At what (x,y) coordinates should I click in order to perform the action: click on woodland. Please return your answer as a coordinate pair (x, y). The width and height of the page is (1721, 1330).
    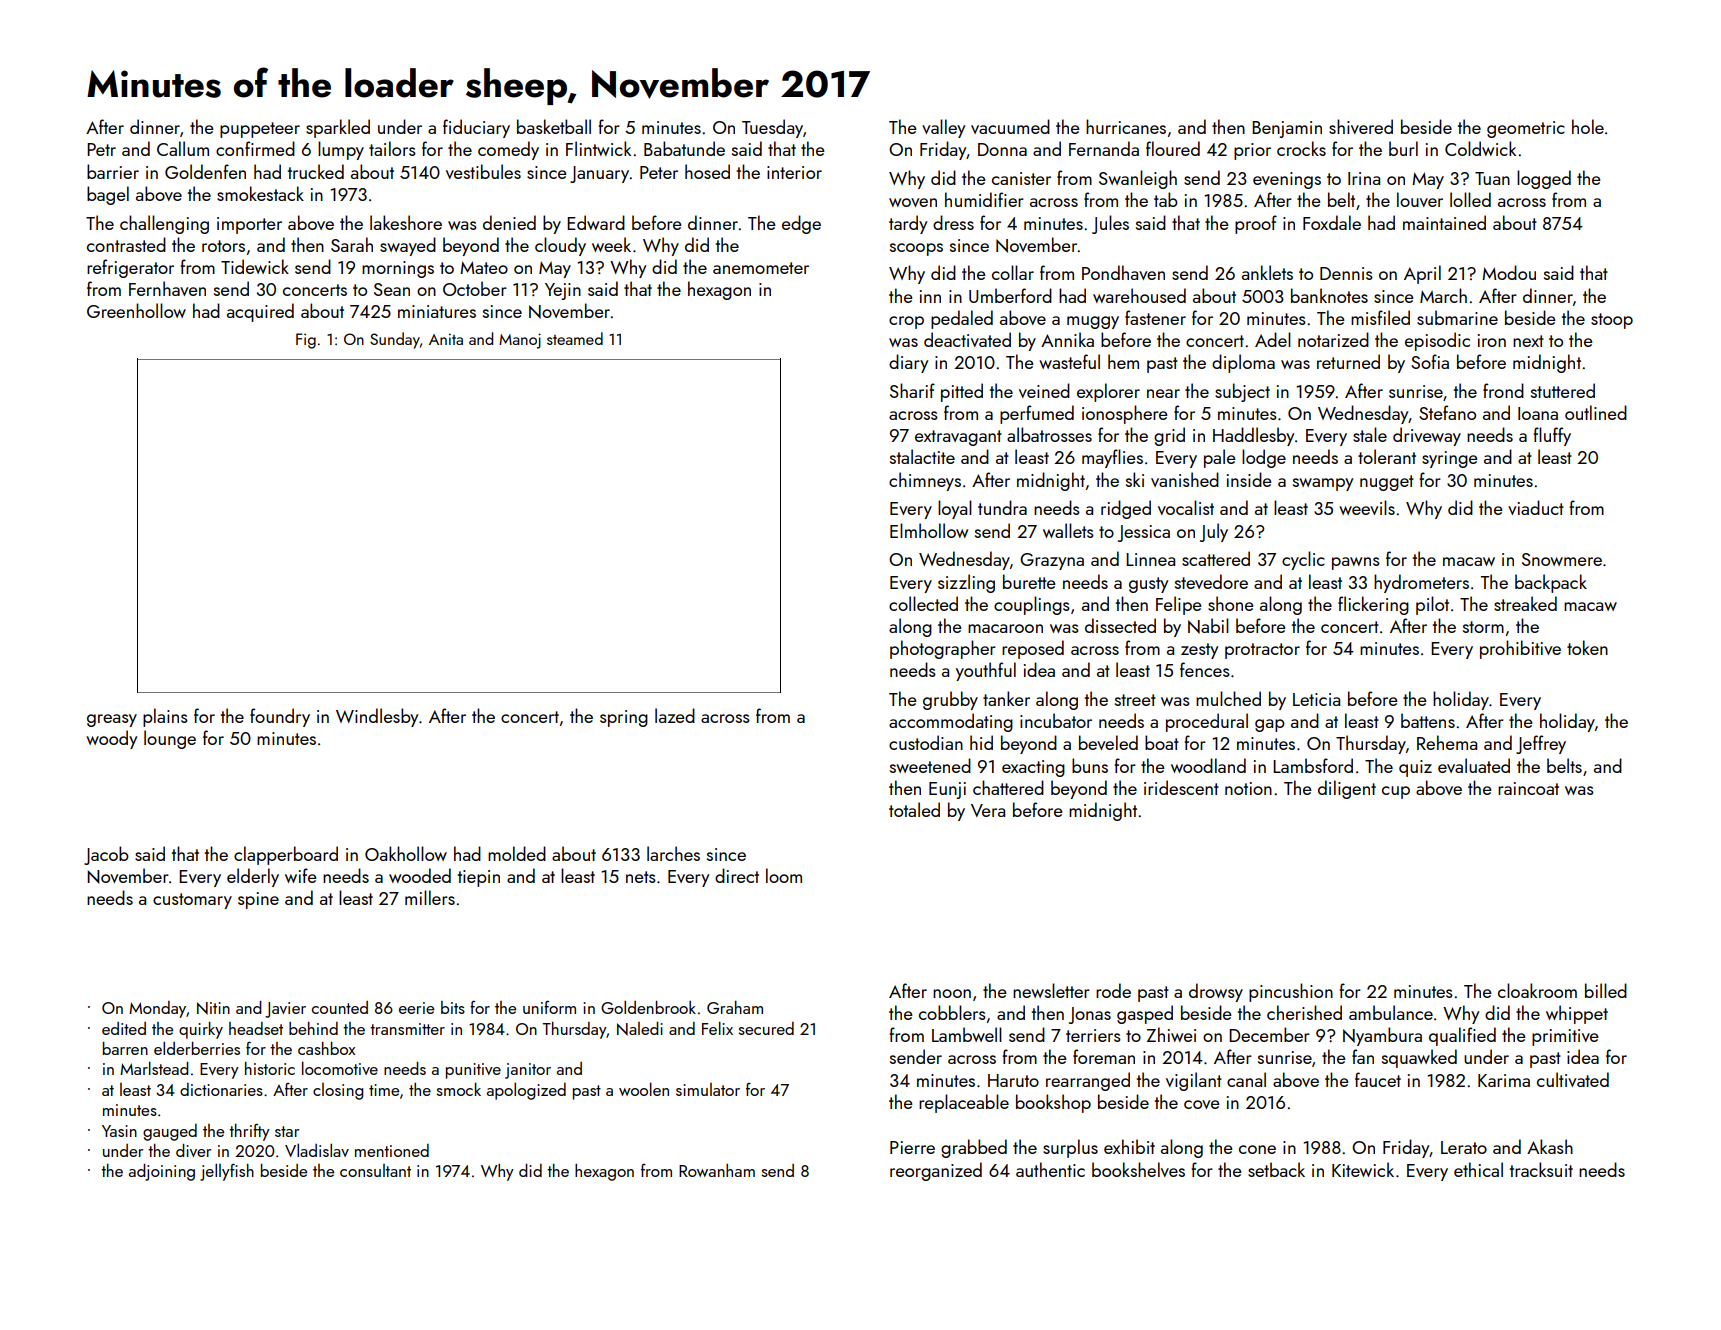
    Looking at the image, I should click on (1208, 765).
